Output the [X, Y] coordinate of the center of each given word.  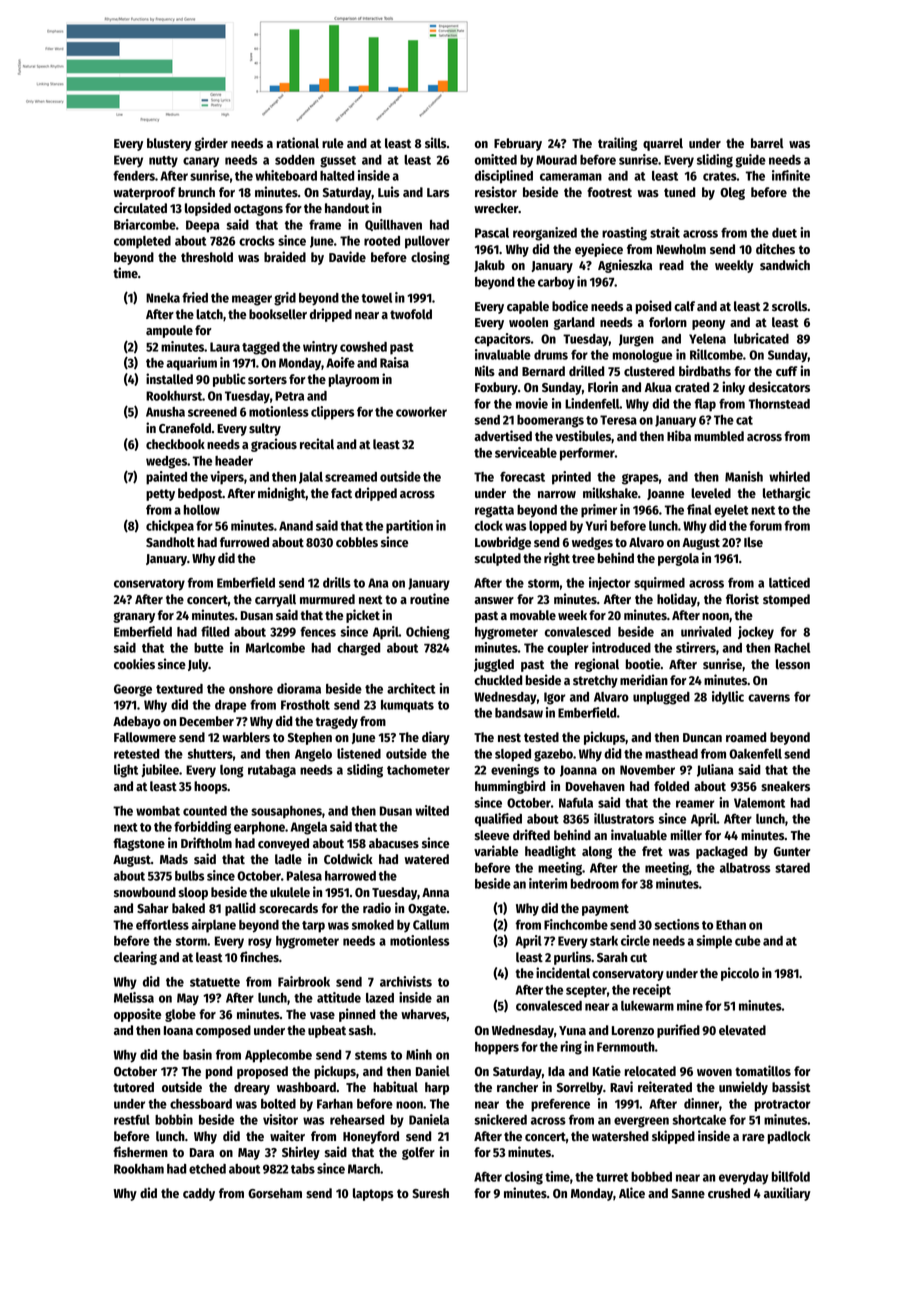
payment [605, 910]
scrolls [789, 306]
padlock [789, 1137]
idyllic [728, 697]
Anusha [165, 412]
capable [528, 307]
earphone [259, 828]
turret [612, 1177]
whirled [789, 476]
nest [509, 737]
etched [207, 1169]
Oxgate [427, 910]
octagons [258, 210]
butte [209, 648]
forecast [522, 476]
